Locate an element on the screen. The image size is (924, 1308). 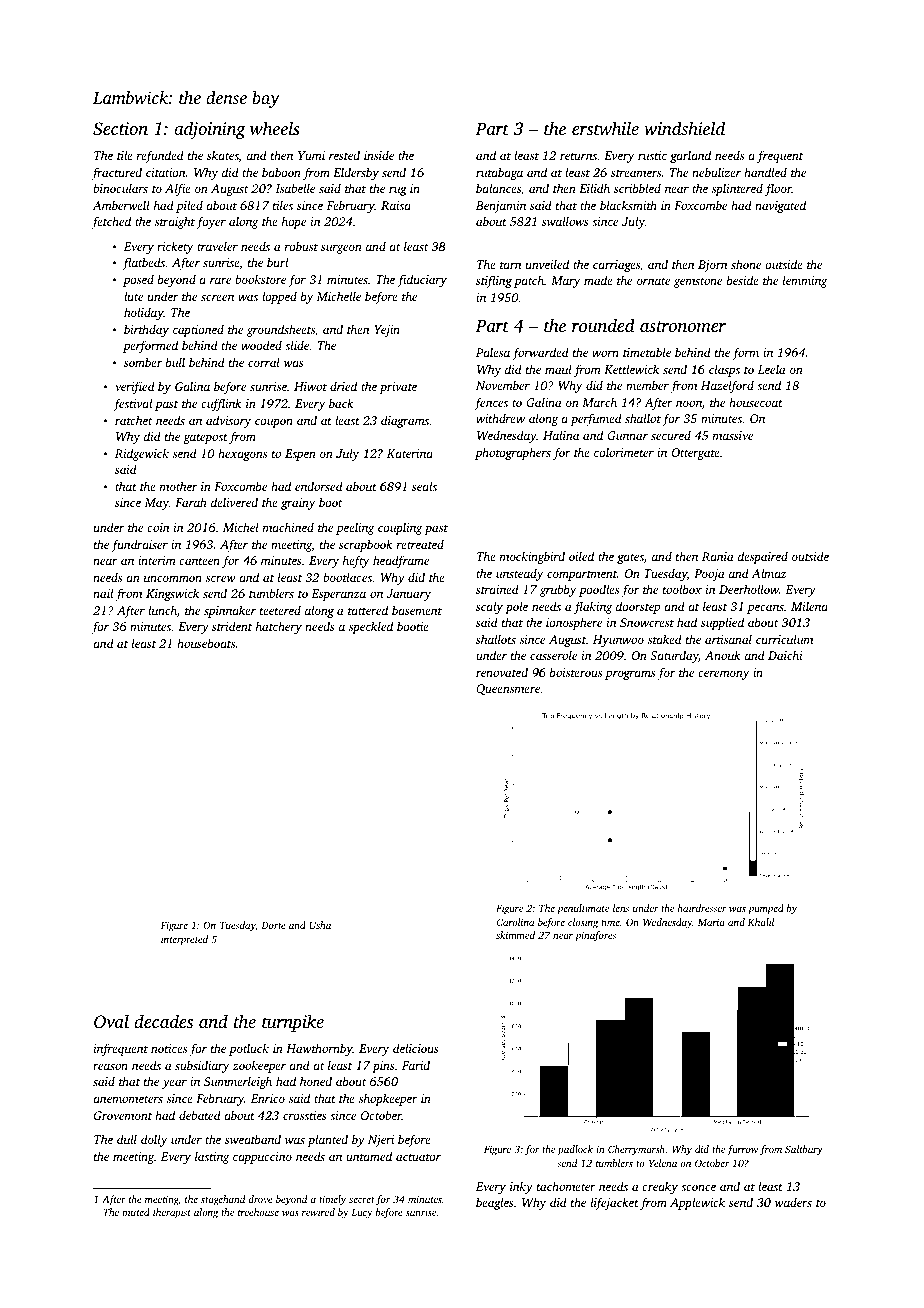
rickety is located at coordinates (175, 247).
